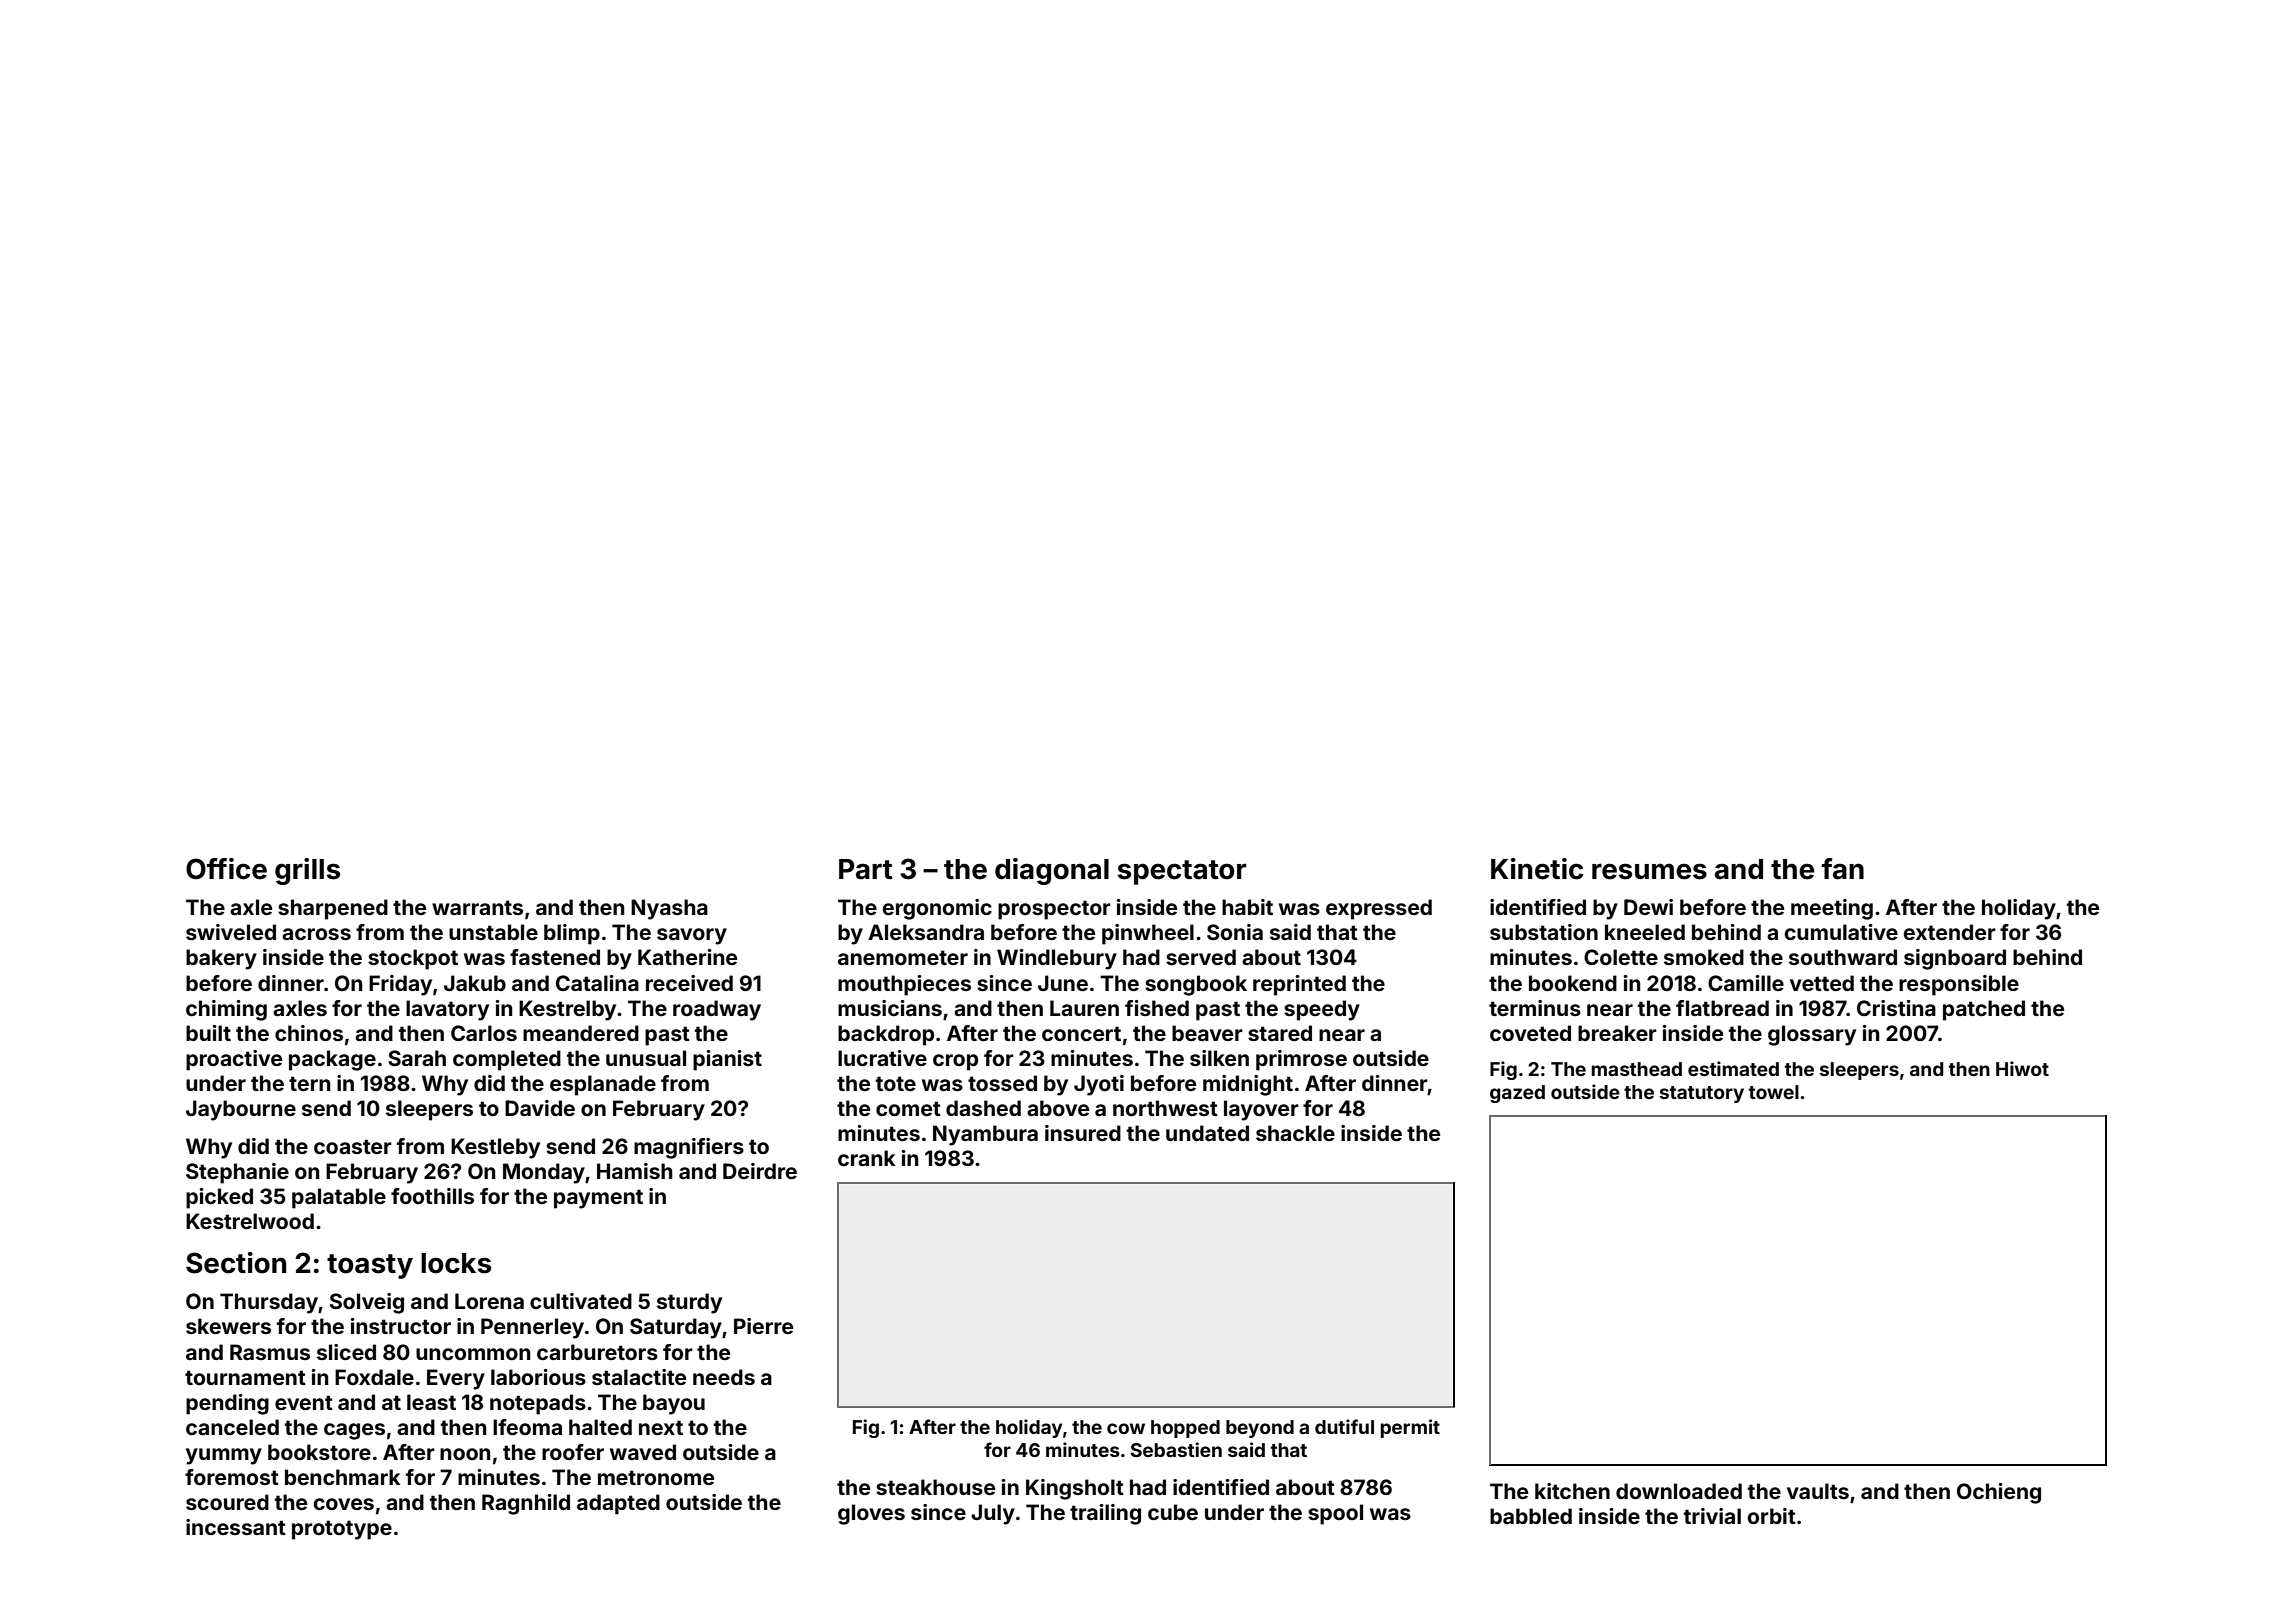 Image resolution: width=2292 pixels, height=1620 pixels. I want to click on prototype, so click(342, 1530).
